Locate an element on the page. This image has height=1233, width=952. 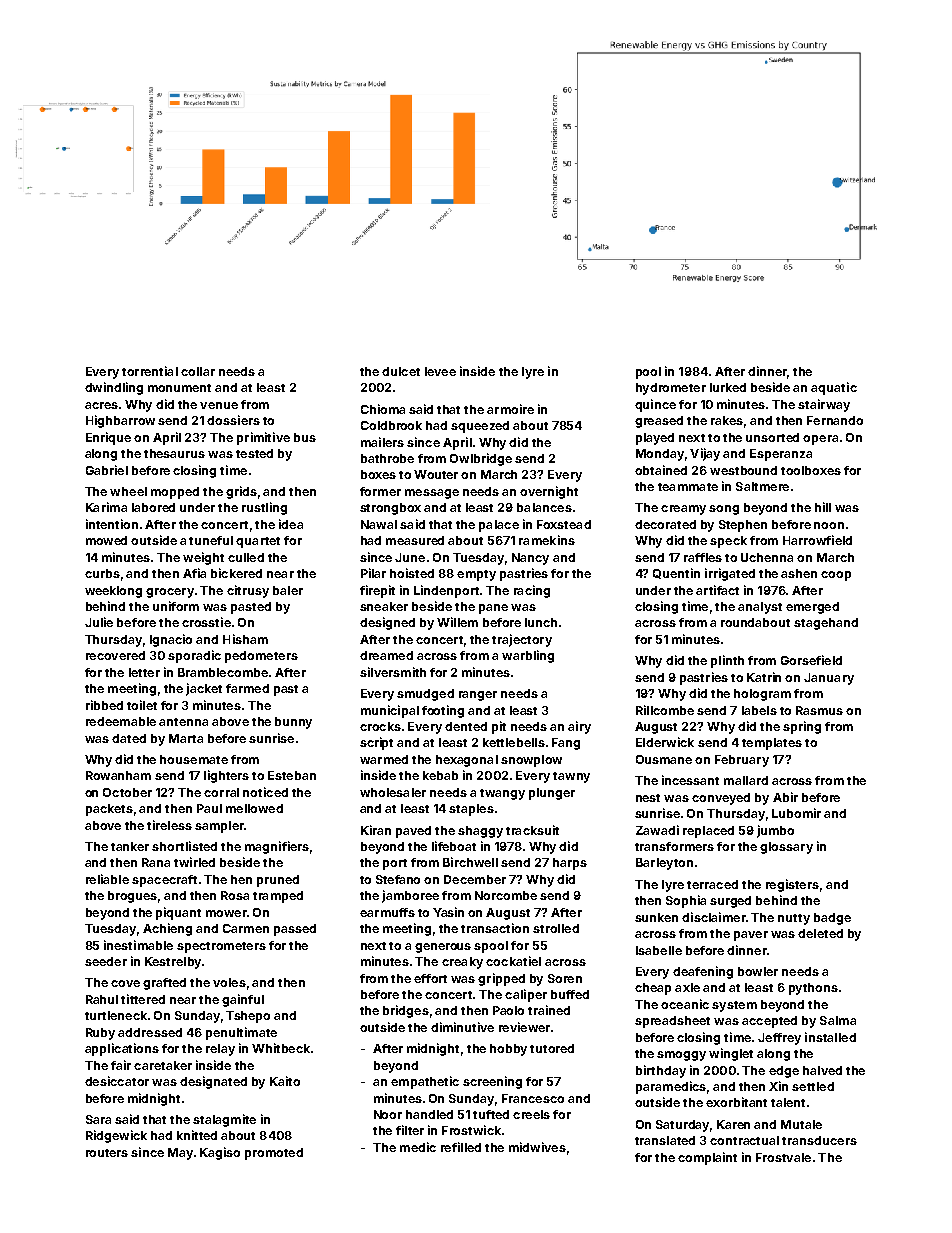
torrential is located at coordinates (150, 371).
